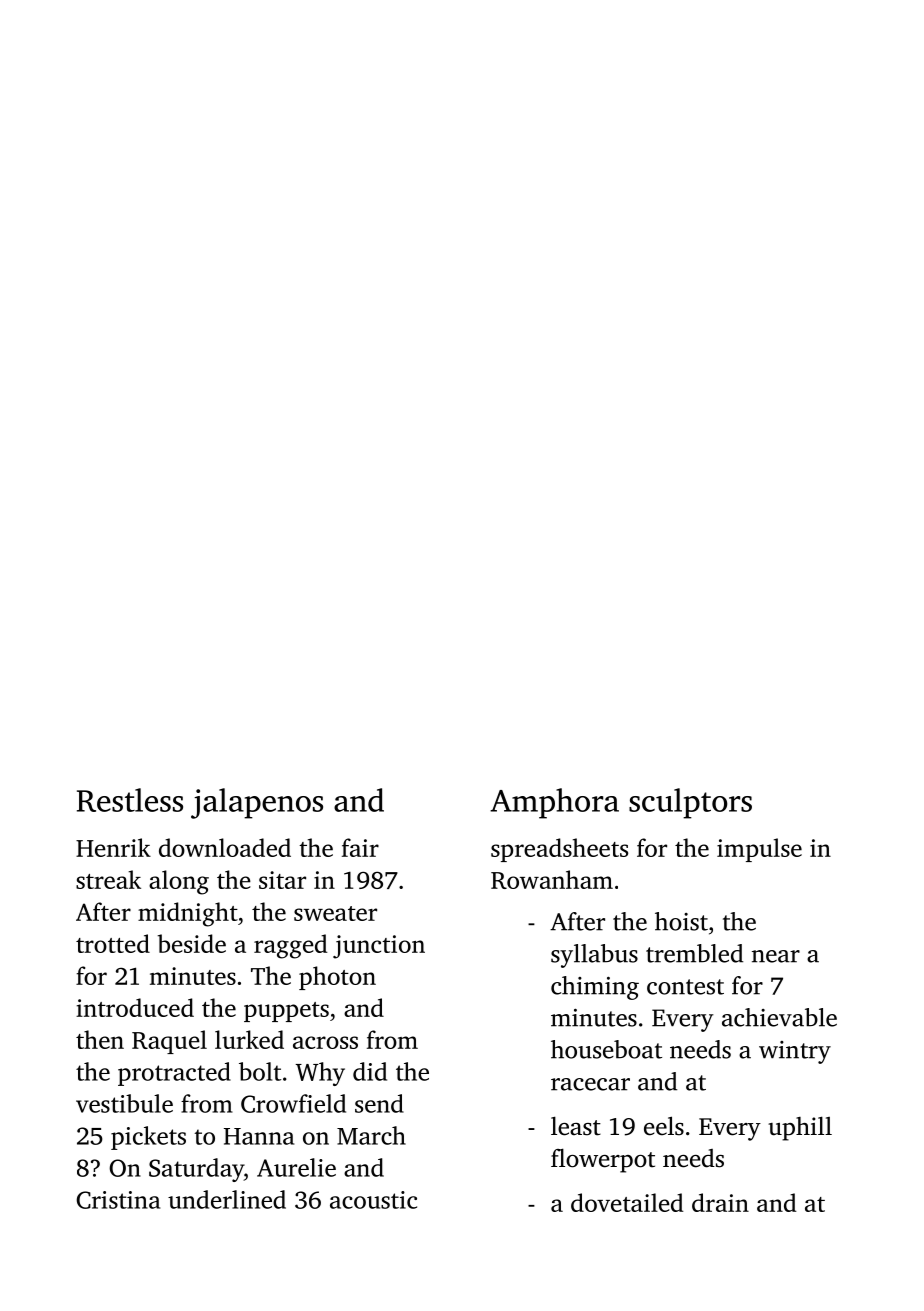  What do you see at coordinates (360, 847) in the document?
I see `fair` at bounding box center [360, 847].
